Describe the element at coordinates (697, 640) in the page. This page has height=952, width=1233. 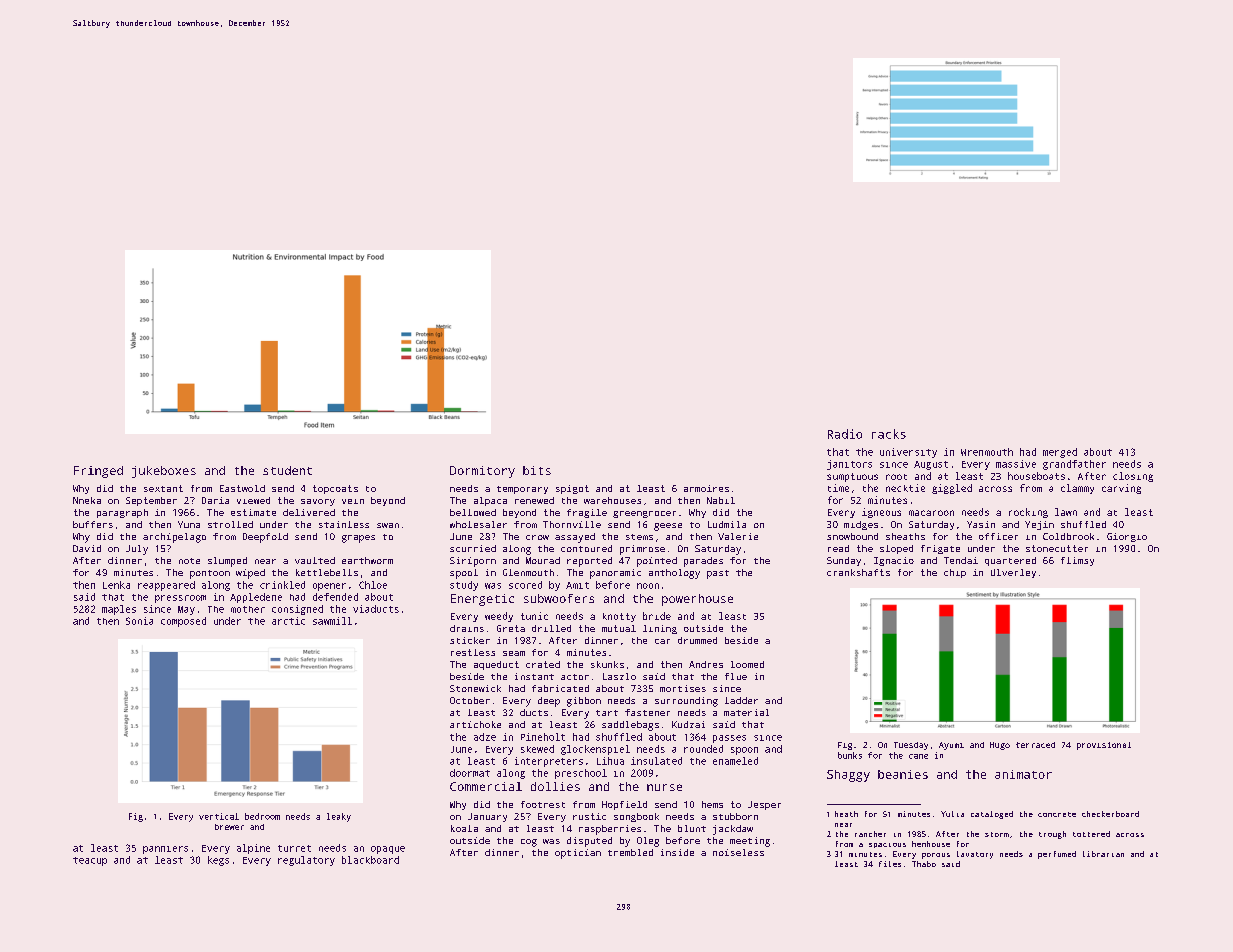
I see `drummed` at that location.
